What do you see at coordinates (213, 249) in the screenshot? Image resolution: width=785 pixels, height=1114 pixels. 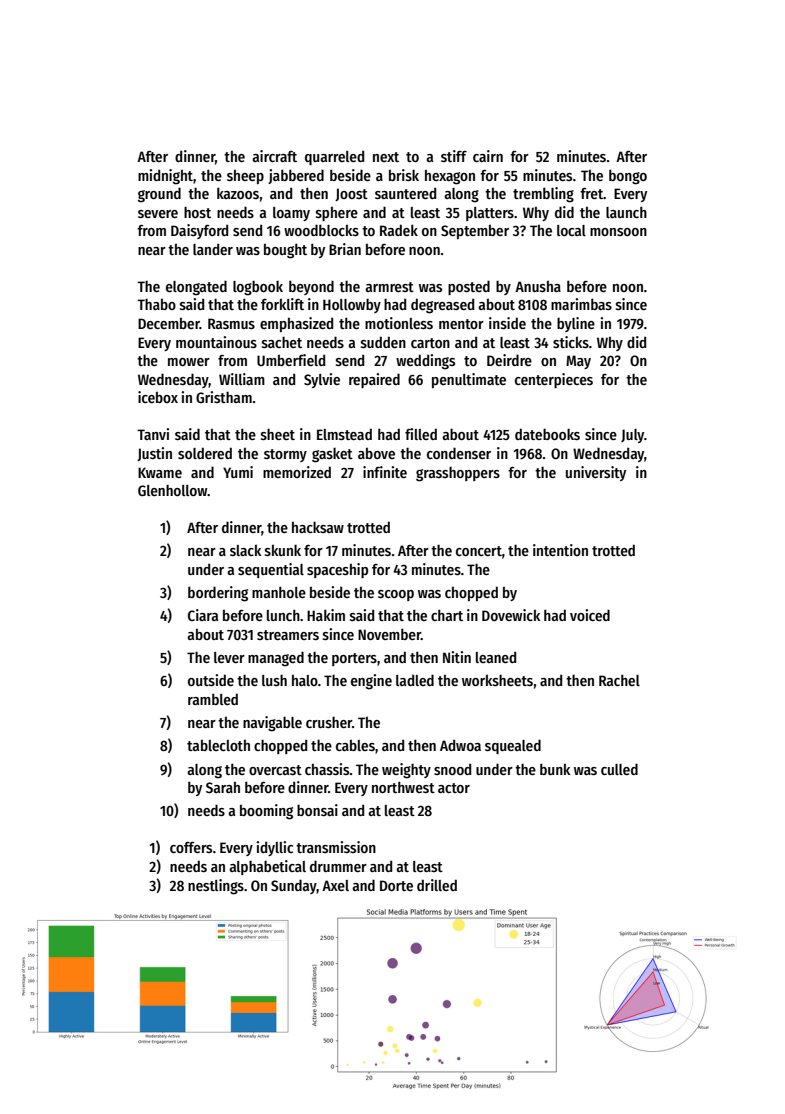 I see `lander` at bounding box center [213, 249].
